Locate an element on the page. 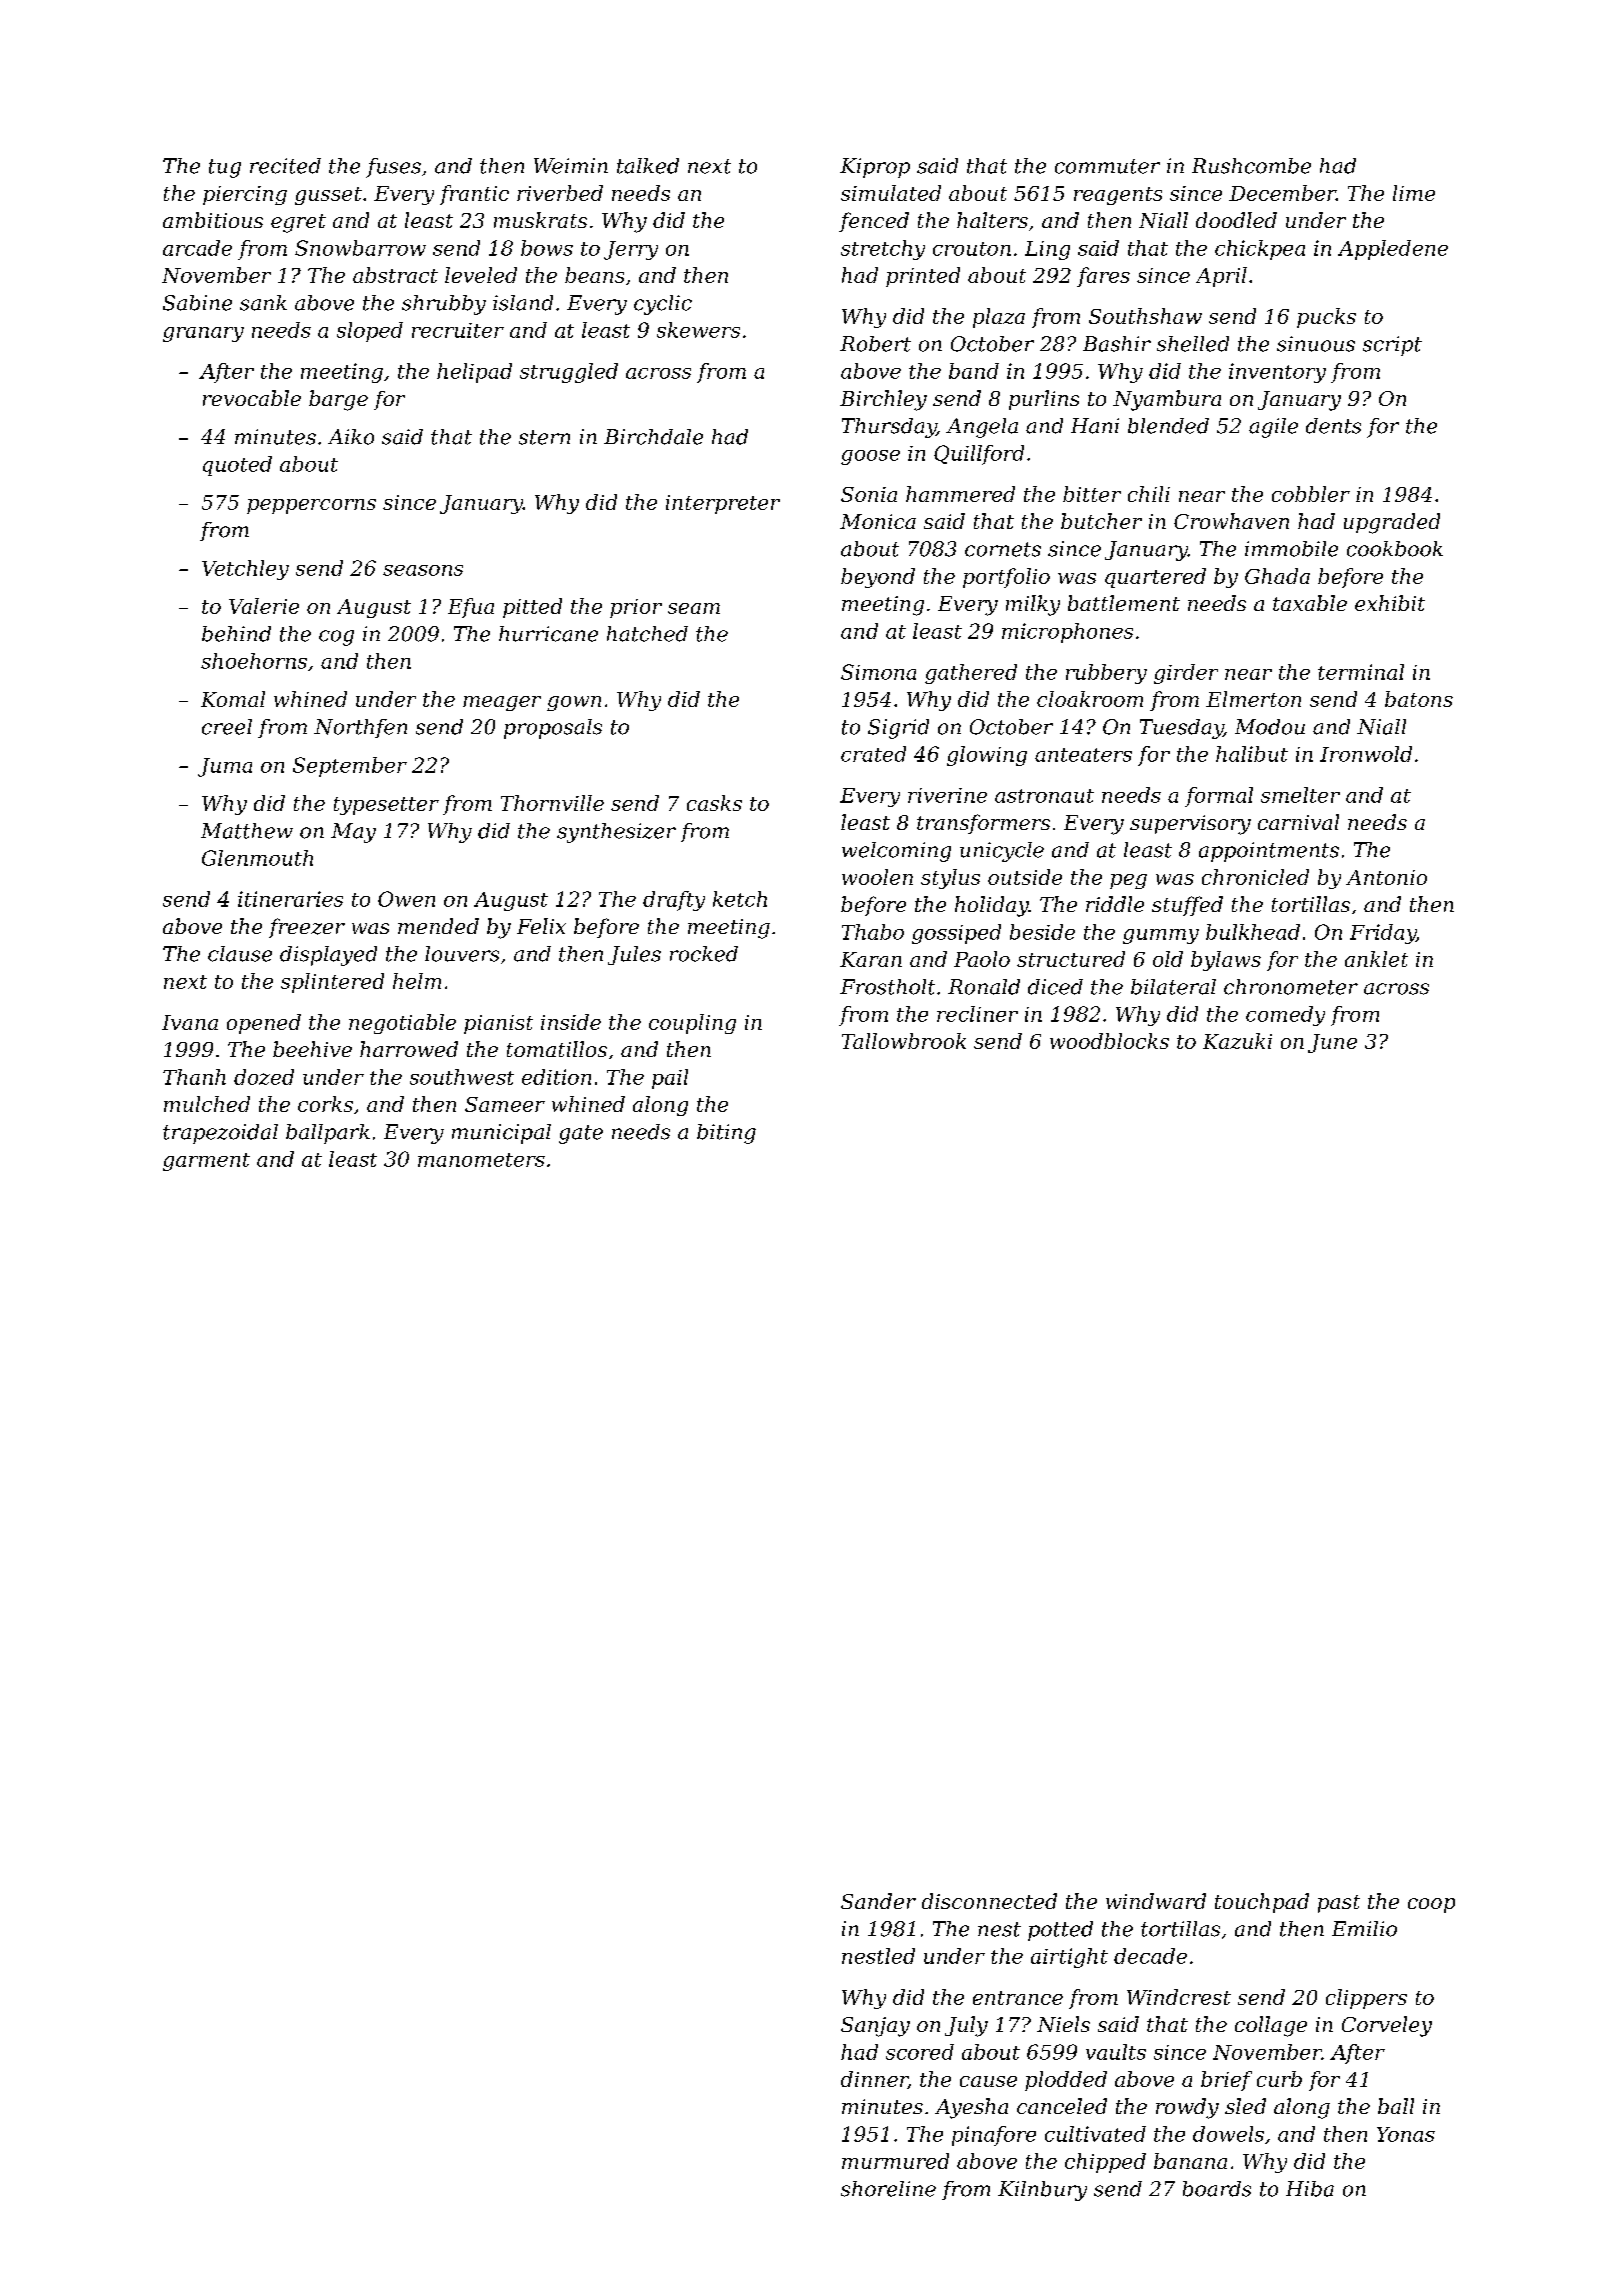 The width and height of the page is (1620, 2292). Weimin is located at coordinates (571, 166).
